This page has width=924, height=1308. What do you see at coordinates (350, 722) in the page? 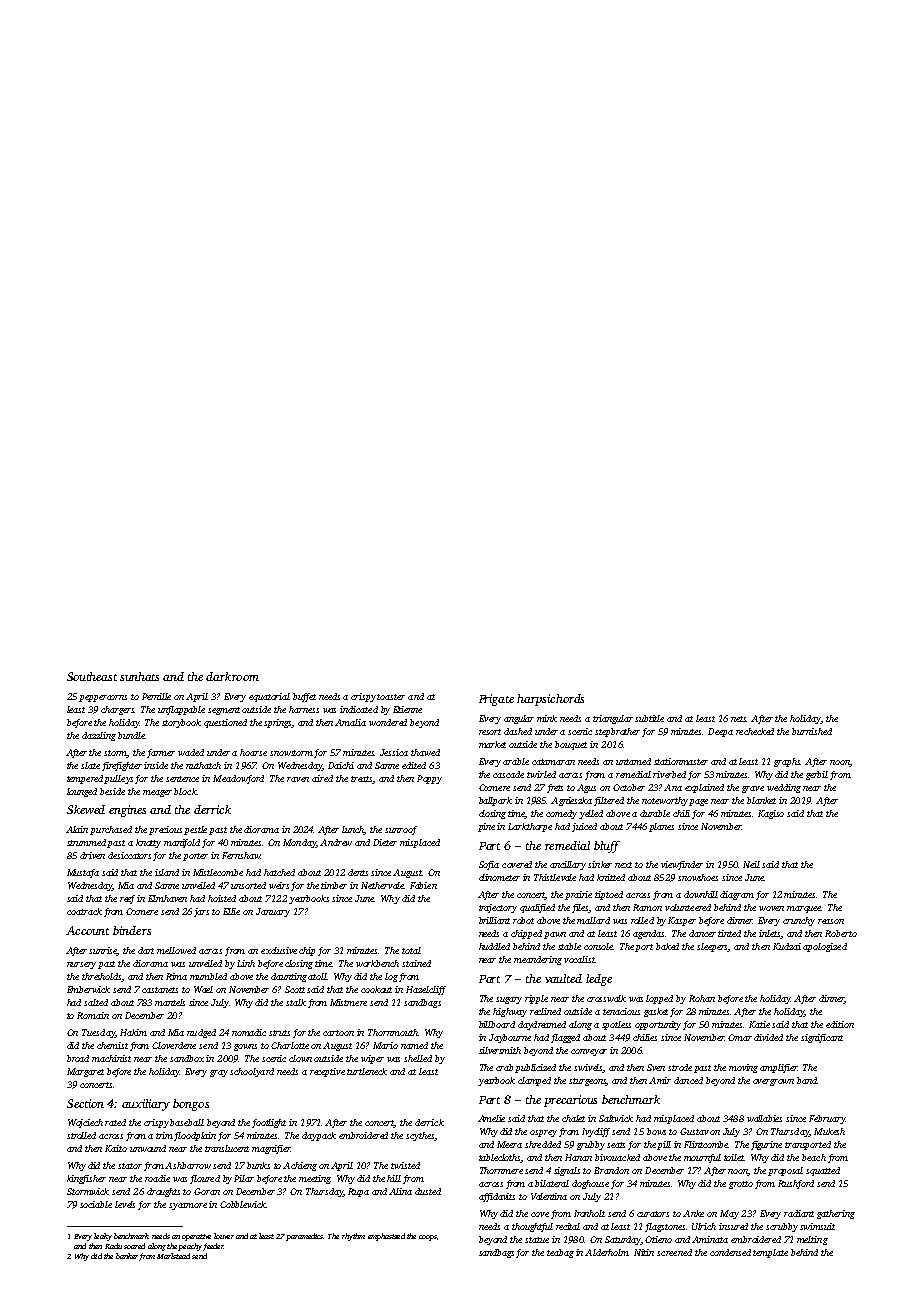
I see `Amalia` at bounding box center [350, 722].
